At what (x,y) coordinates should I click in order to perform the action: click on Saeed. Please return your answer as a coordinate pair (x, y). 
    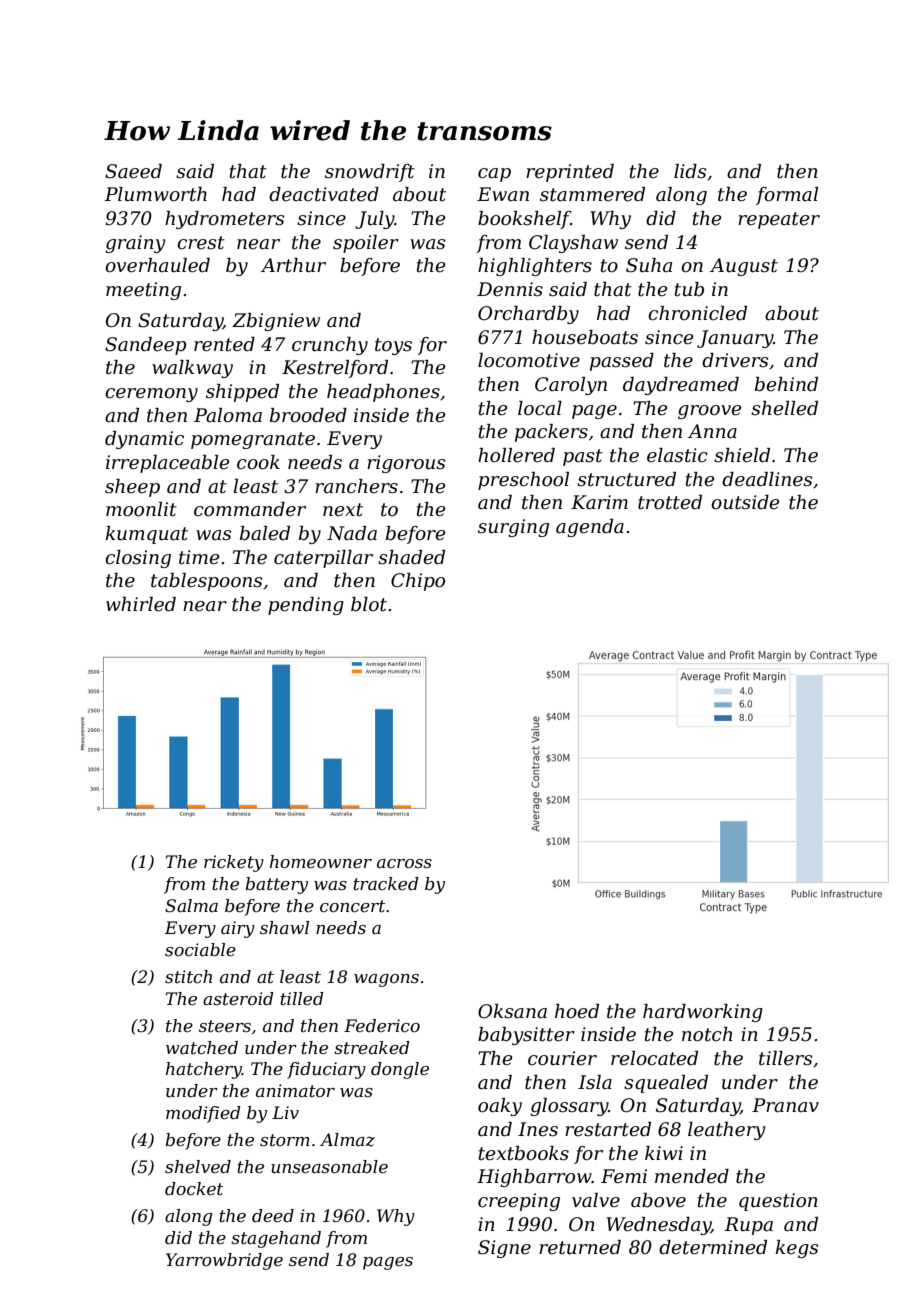
    Looking at the image, I should click on (133, 171).
